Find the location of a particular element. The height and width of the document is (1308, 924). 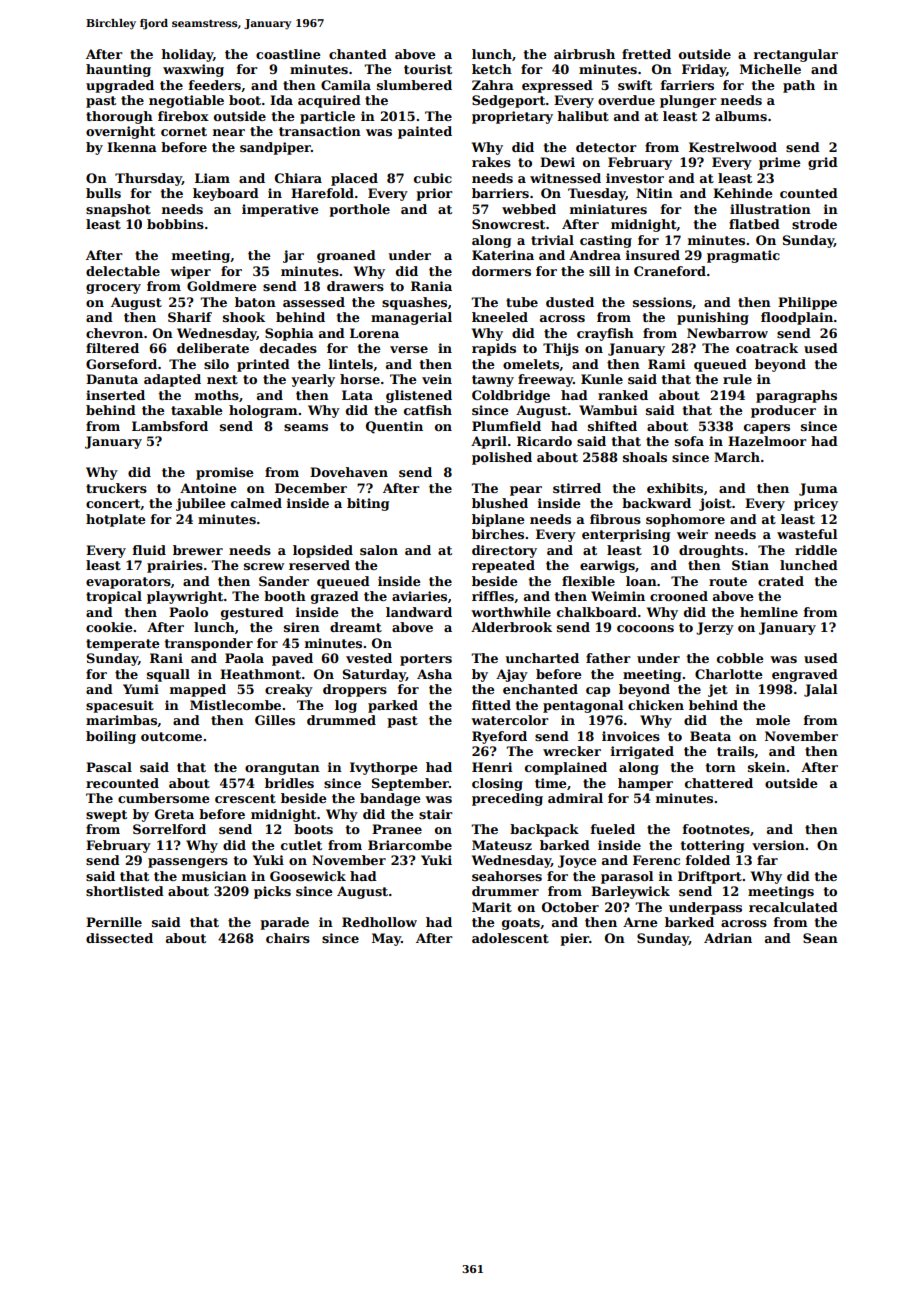

adolescent is located at coordinates (510, 938).
